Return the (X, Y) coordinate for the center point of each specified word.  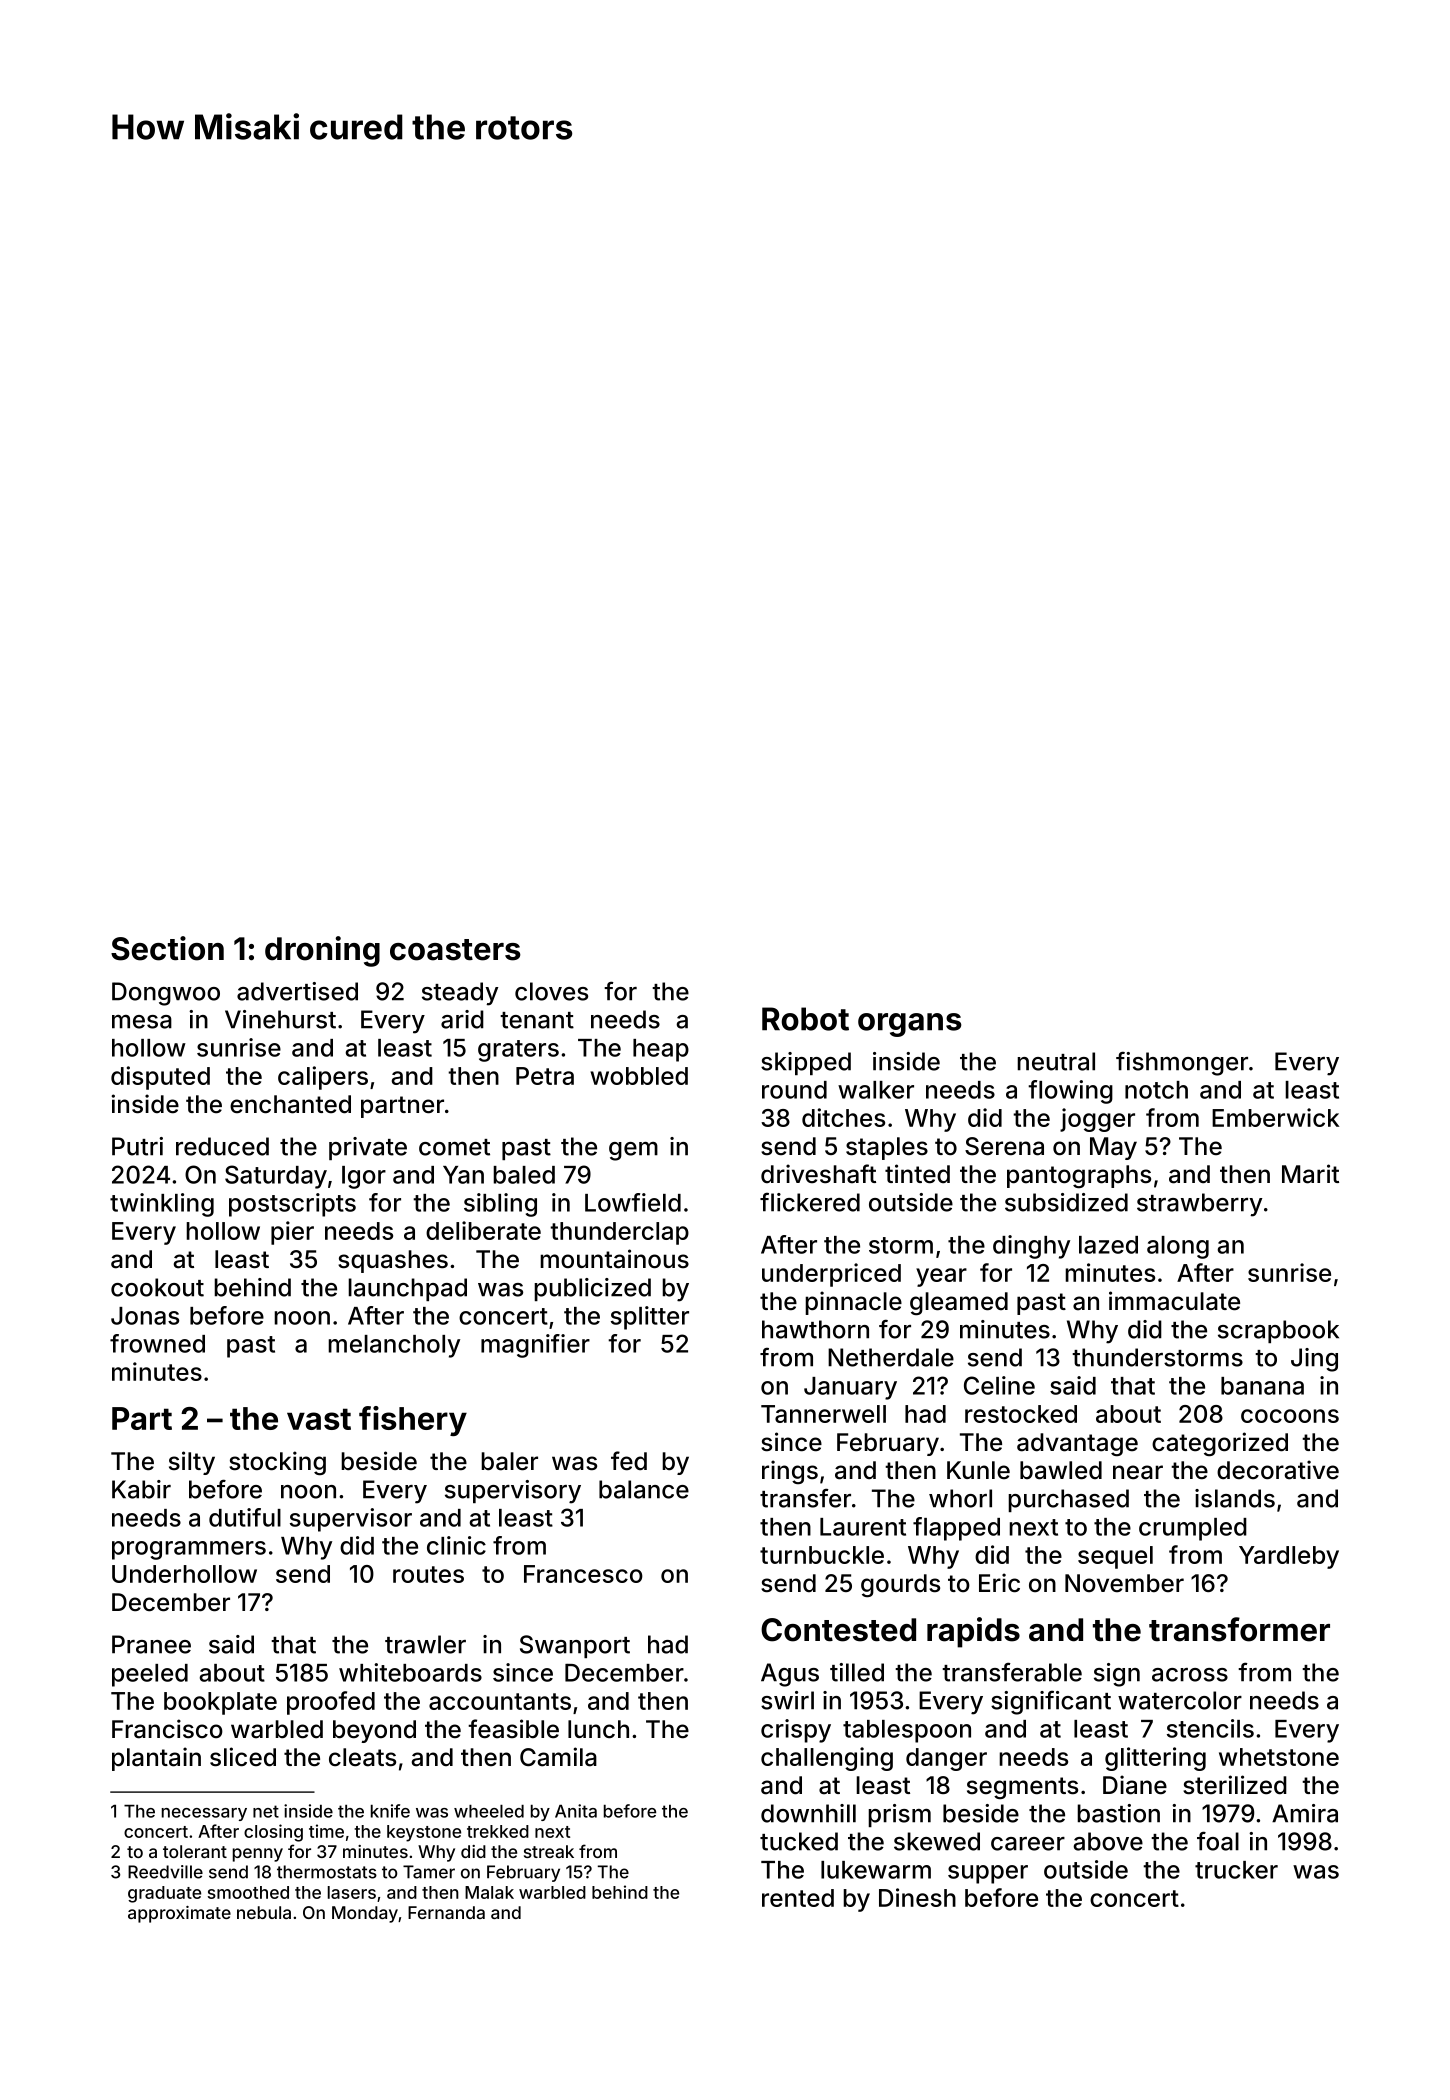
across (1190, 1675)
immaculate (1174, 1301)
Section (167, 948)
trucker (1236, 1870)
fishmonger (1182, 1063)
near (1138, 1472)
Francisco (167, 1729)
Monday (365, 1914)
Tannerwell (823, 1414)
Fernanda (446, 1912)
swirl (787, 1700)
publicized (592, 1289)
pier (292, 1233)
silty (192, 1463)
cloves (551, 991)
